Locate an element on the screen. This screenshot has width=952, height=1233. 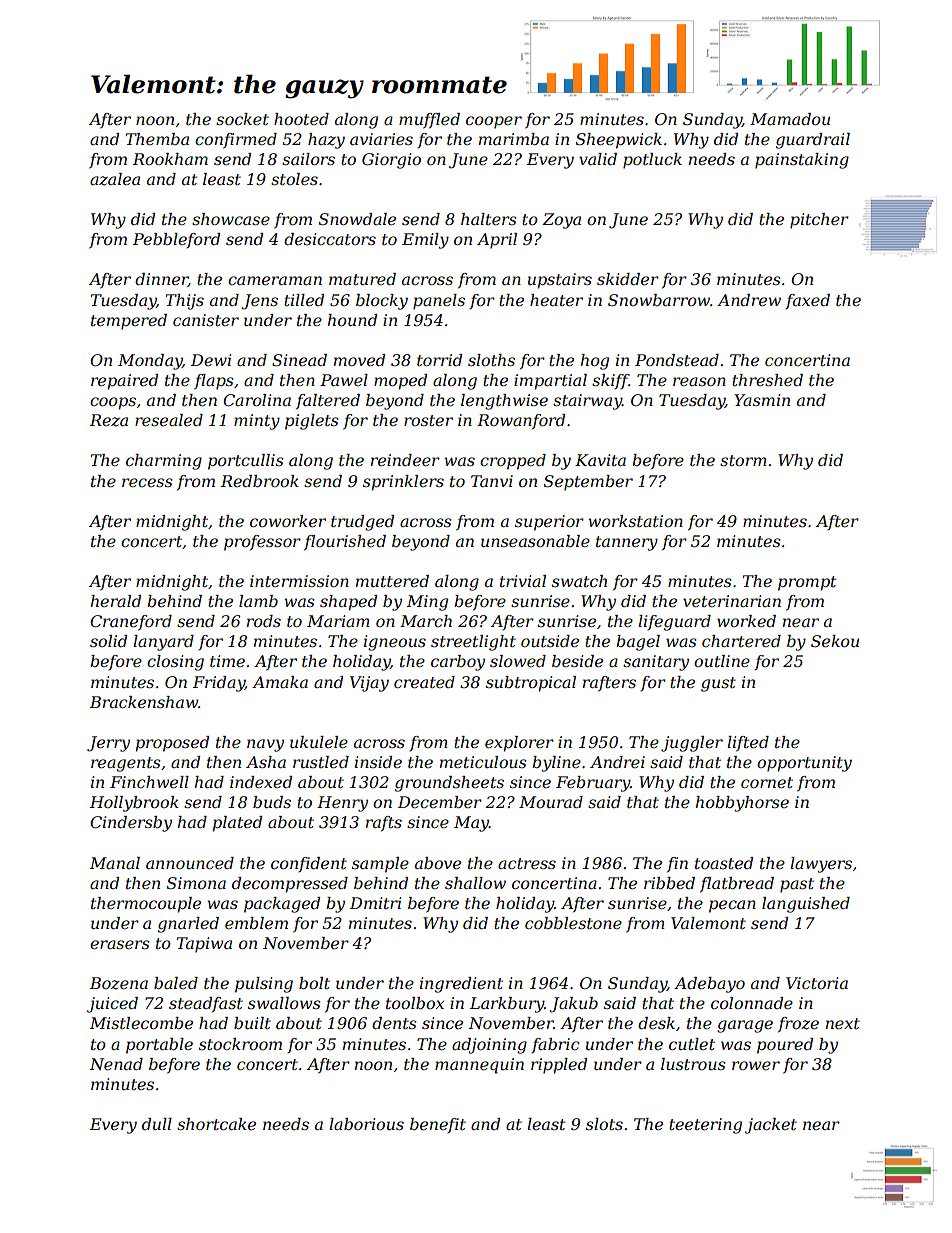
Sheepwick is located at coordinates (619, 141).
